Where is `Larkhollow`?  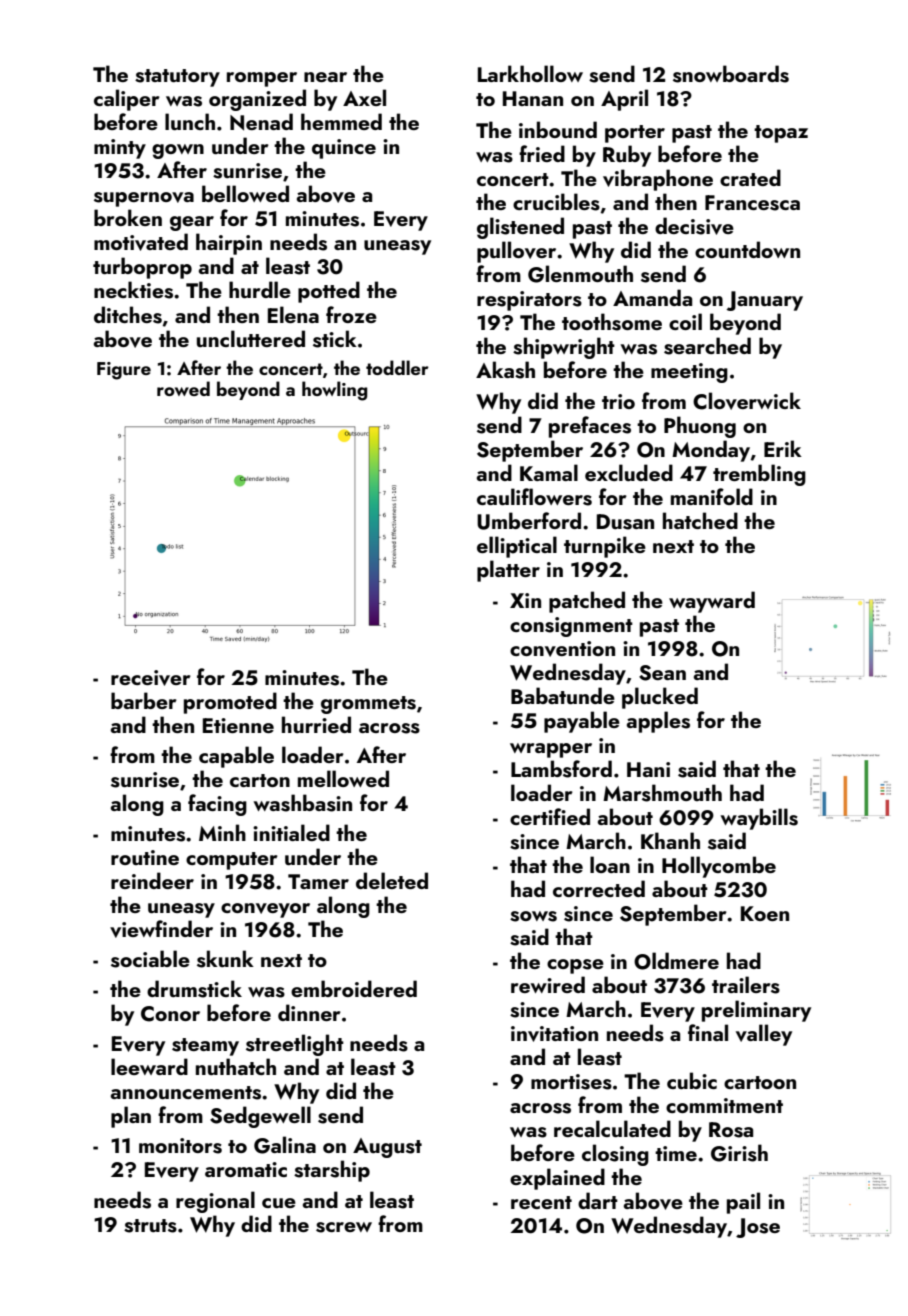
Larkhollow is located at coordinates (530, 73).
